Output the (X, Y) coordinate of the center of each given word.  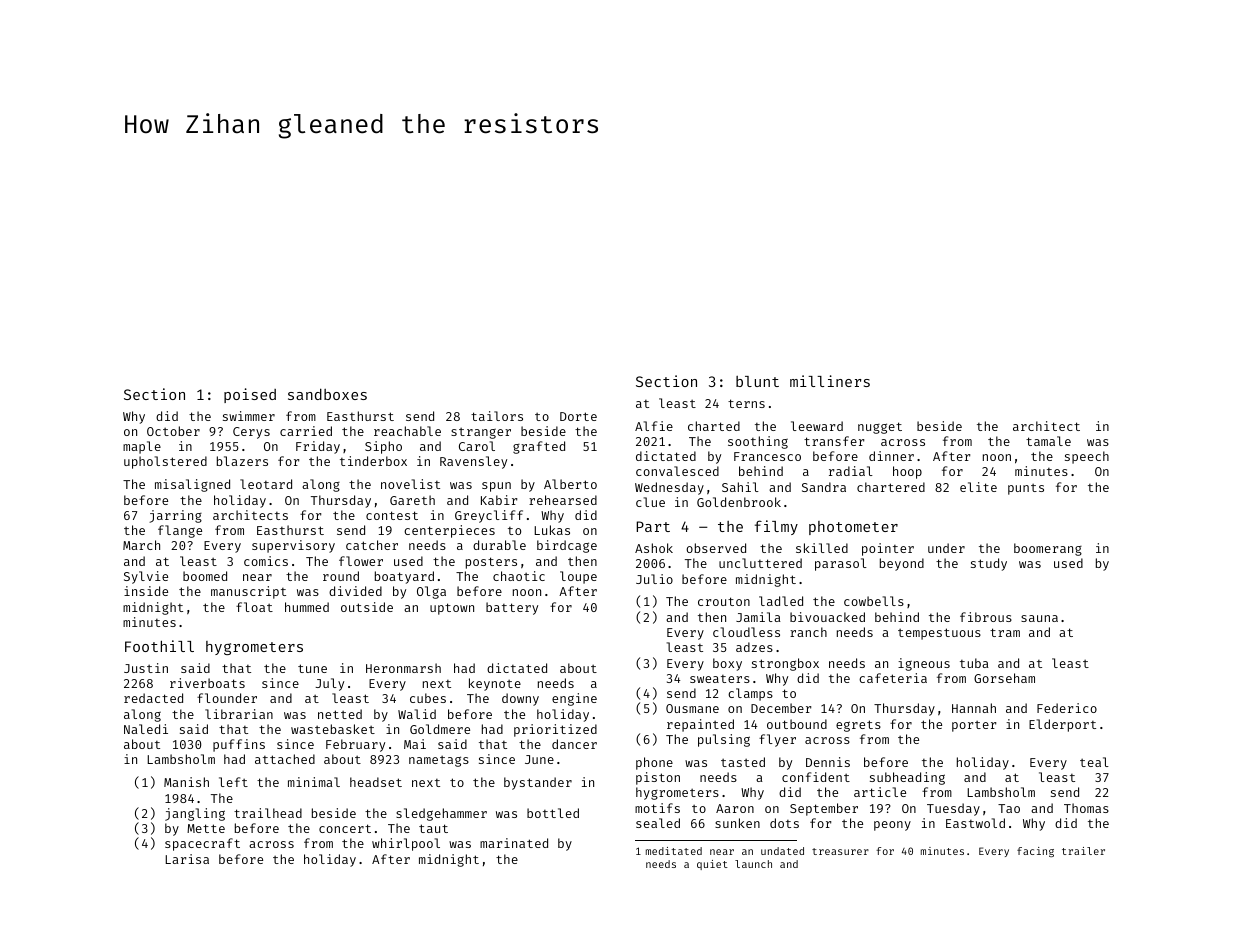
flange (180, 531)
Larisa (187, 859)
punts (1026, 489)
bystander (538, 783)
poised (250, 395)
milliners (830, 381)
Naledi (146, 729)
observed (716, 548)
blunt (757, 381)
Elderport (1062, 725)
